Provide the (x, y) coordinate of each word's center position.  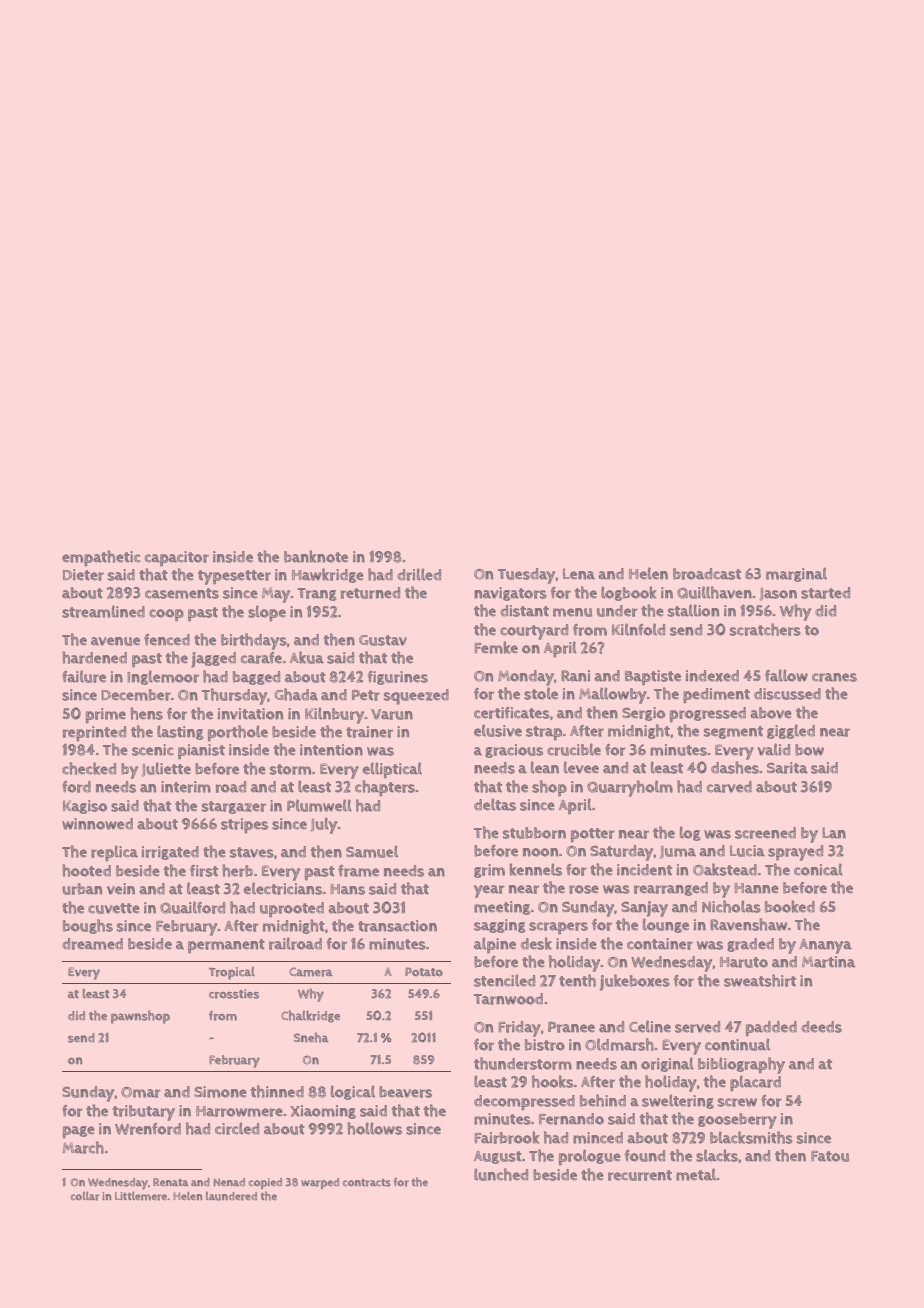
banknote (316, 556)
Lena (579, 574)
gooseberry (737, 1121)
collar (85, 1196)
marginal (796, 574)
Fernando (571, 1119)
